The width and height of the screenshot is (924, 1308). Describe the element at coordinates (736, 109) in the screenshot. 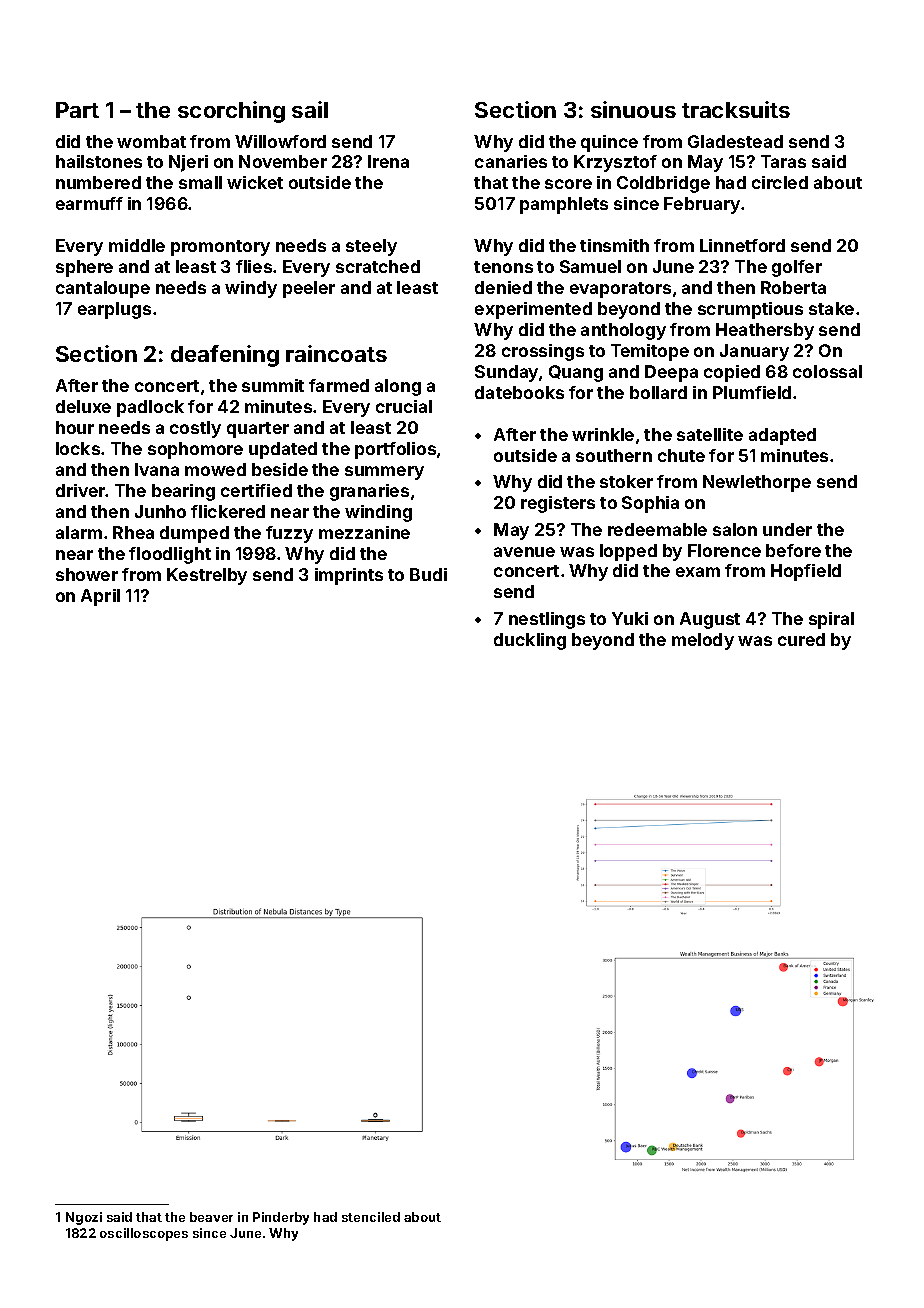

I see `tracksuits` at that location.
